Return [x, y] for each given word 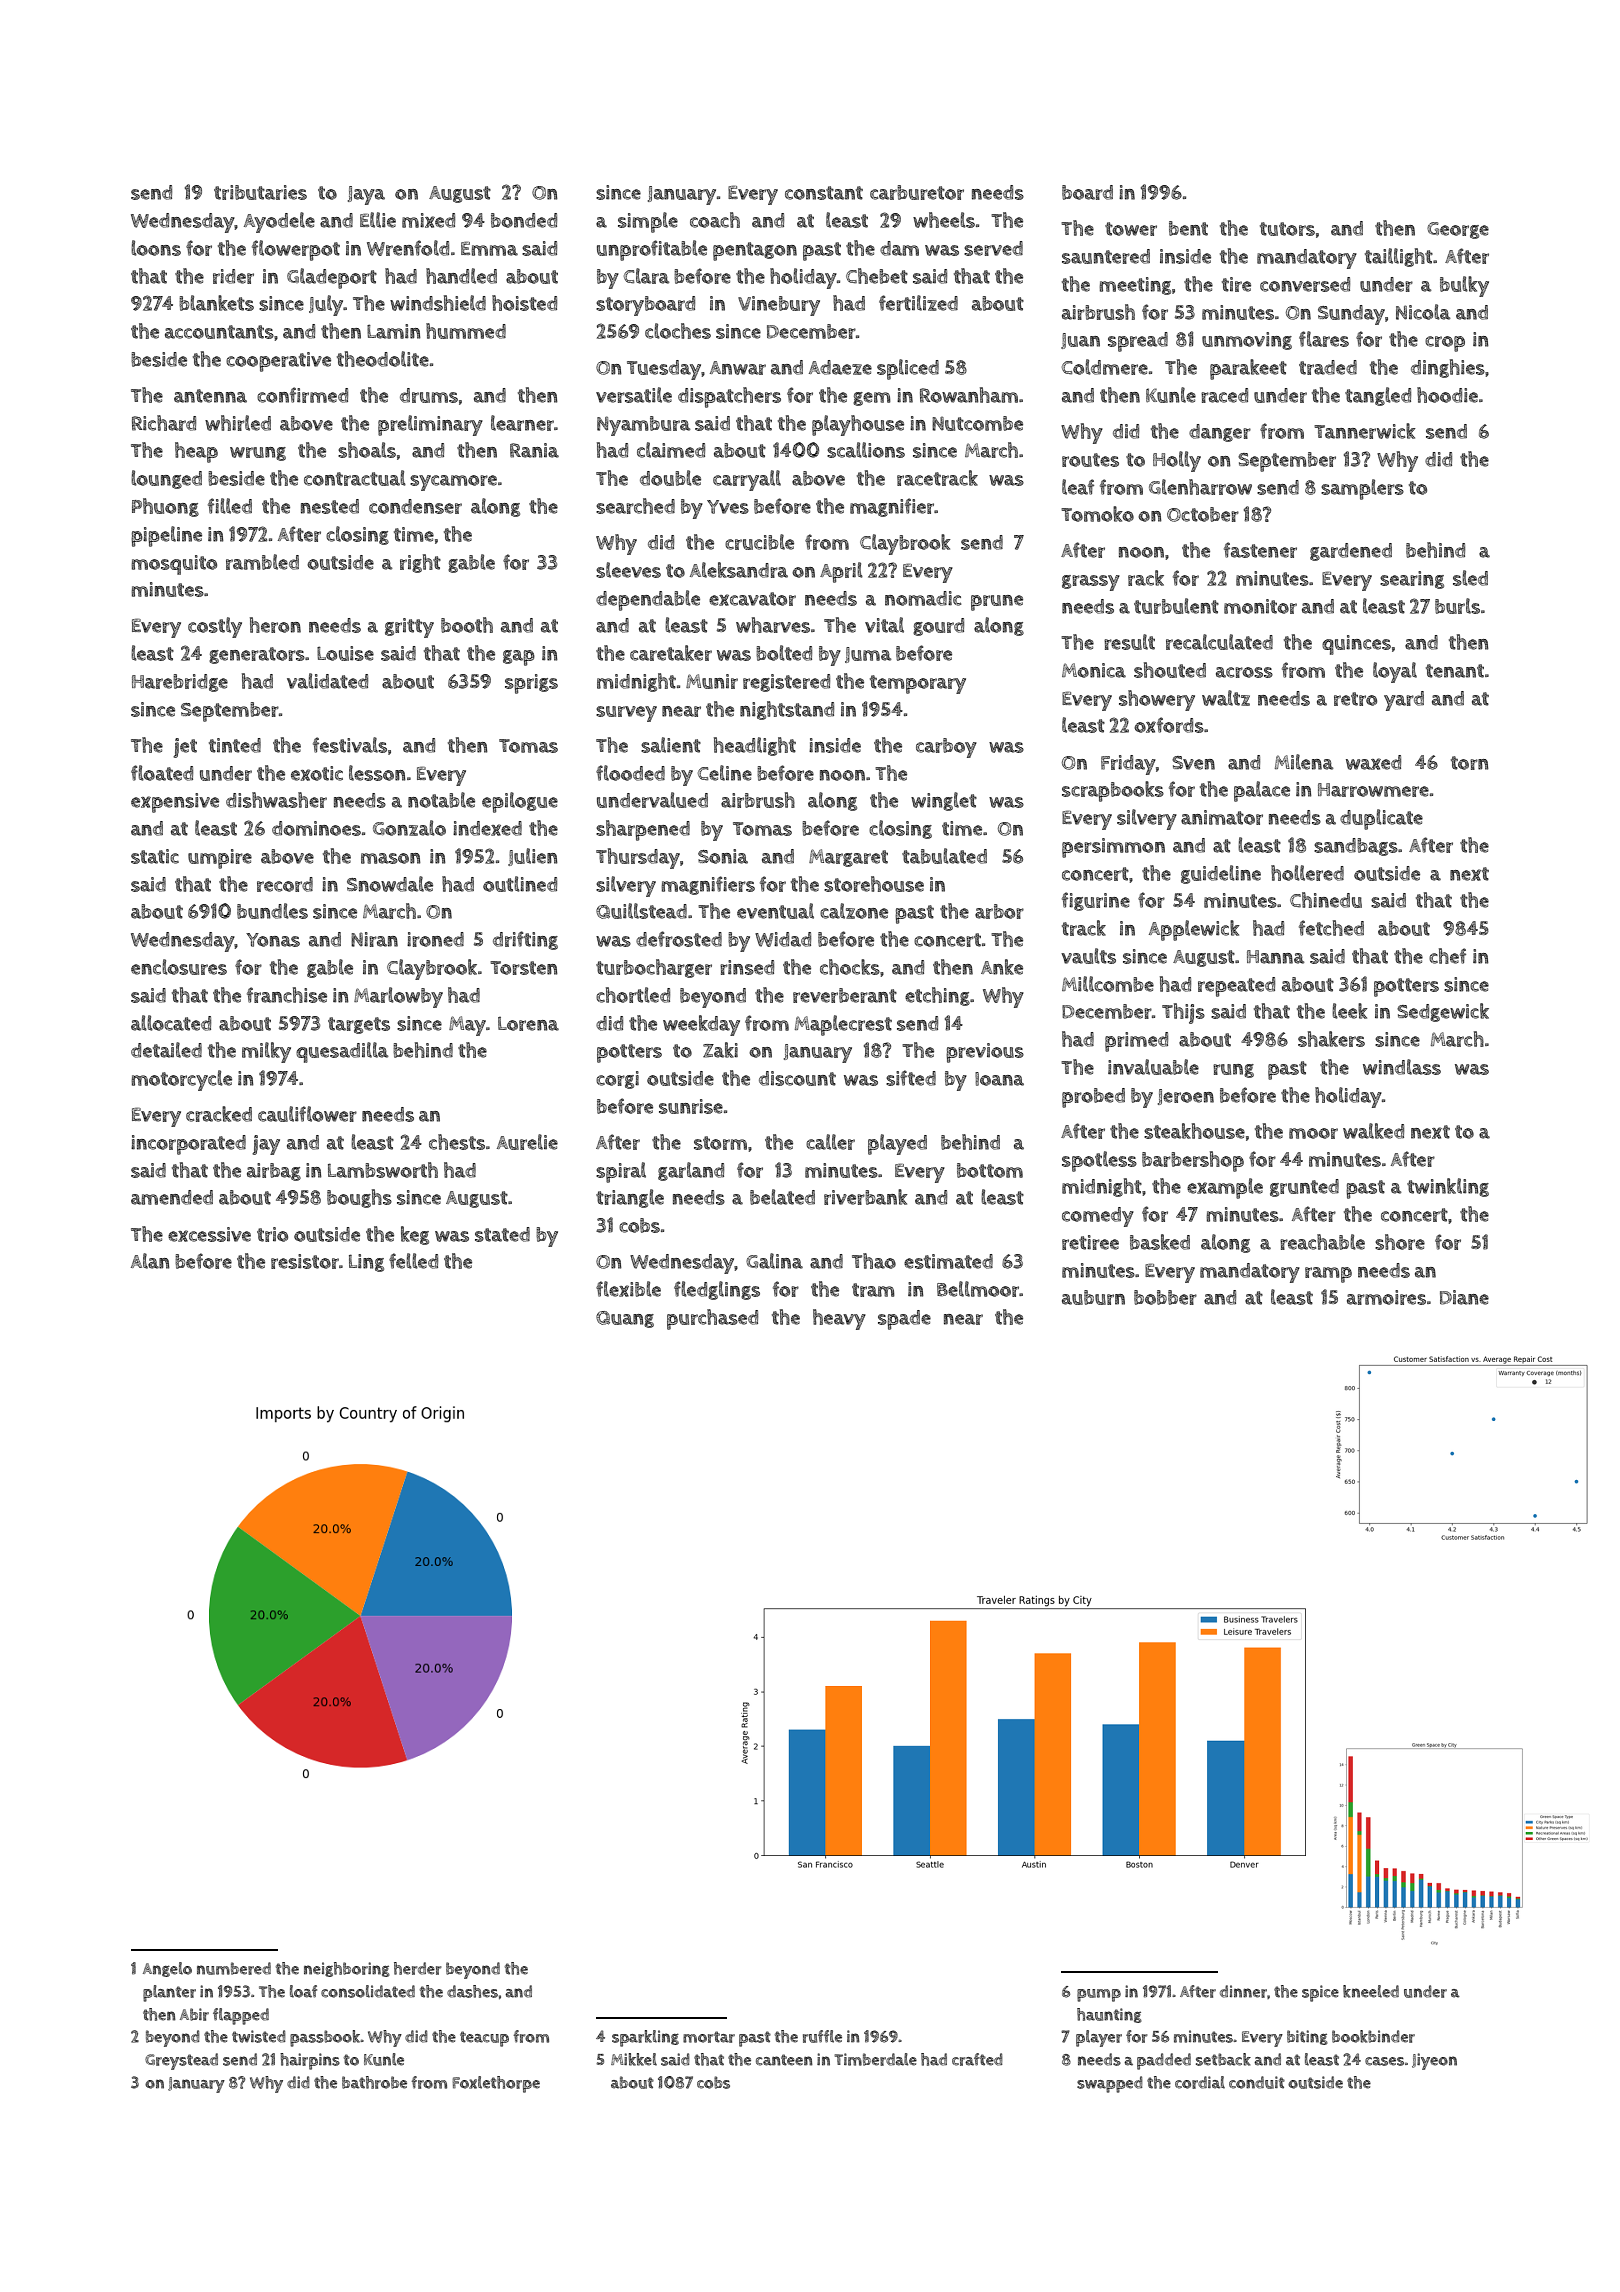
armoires [1386, 1297]
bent [1188, 228]
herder [417, 1968]
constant [824, 193]
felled [413, 1261]
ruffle [822, 2036]
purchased [712, 1319]
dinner [1243, 1991]
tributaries [260, 192]
